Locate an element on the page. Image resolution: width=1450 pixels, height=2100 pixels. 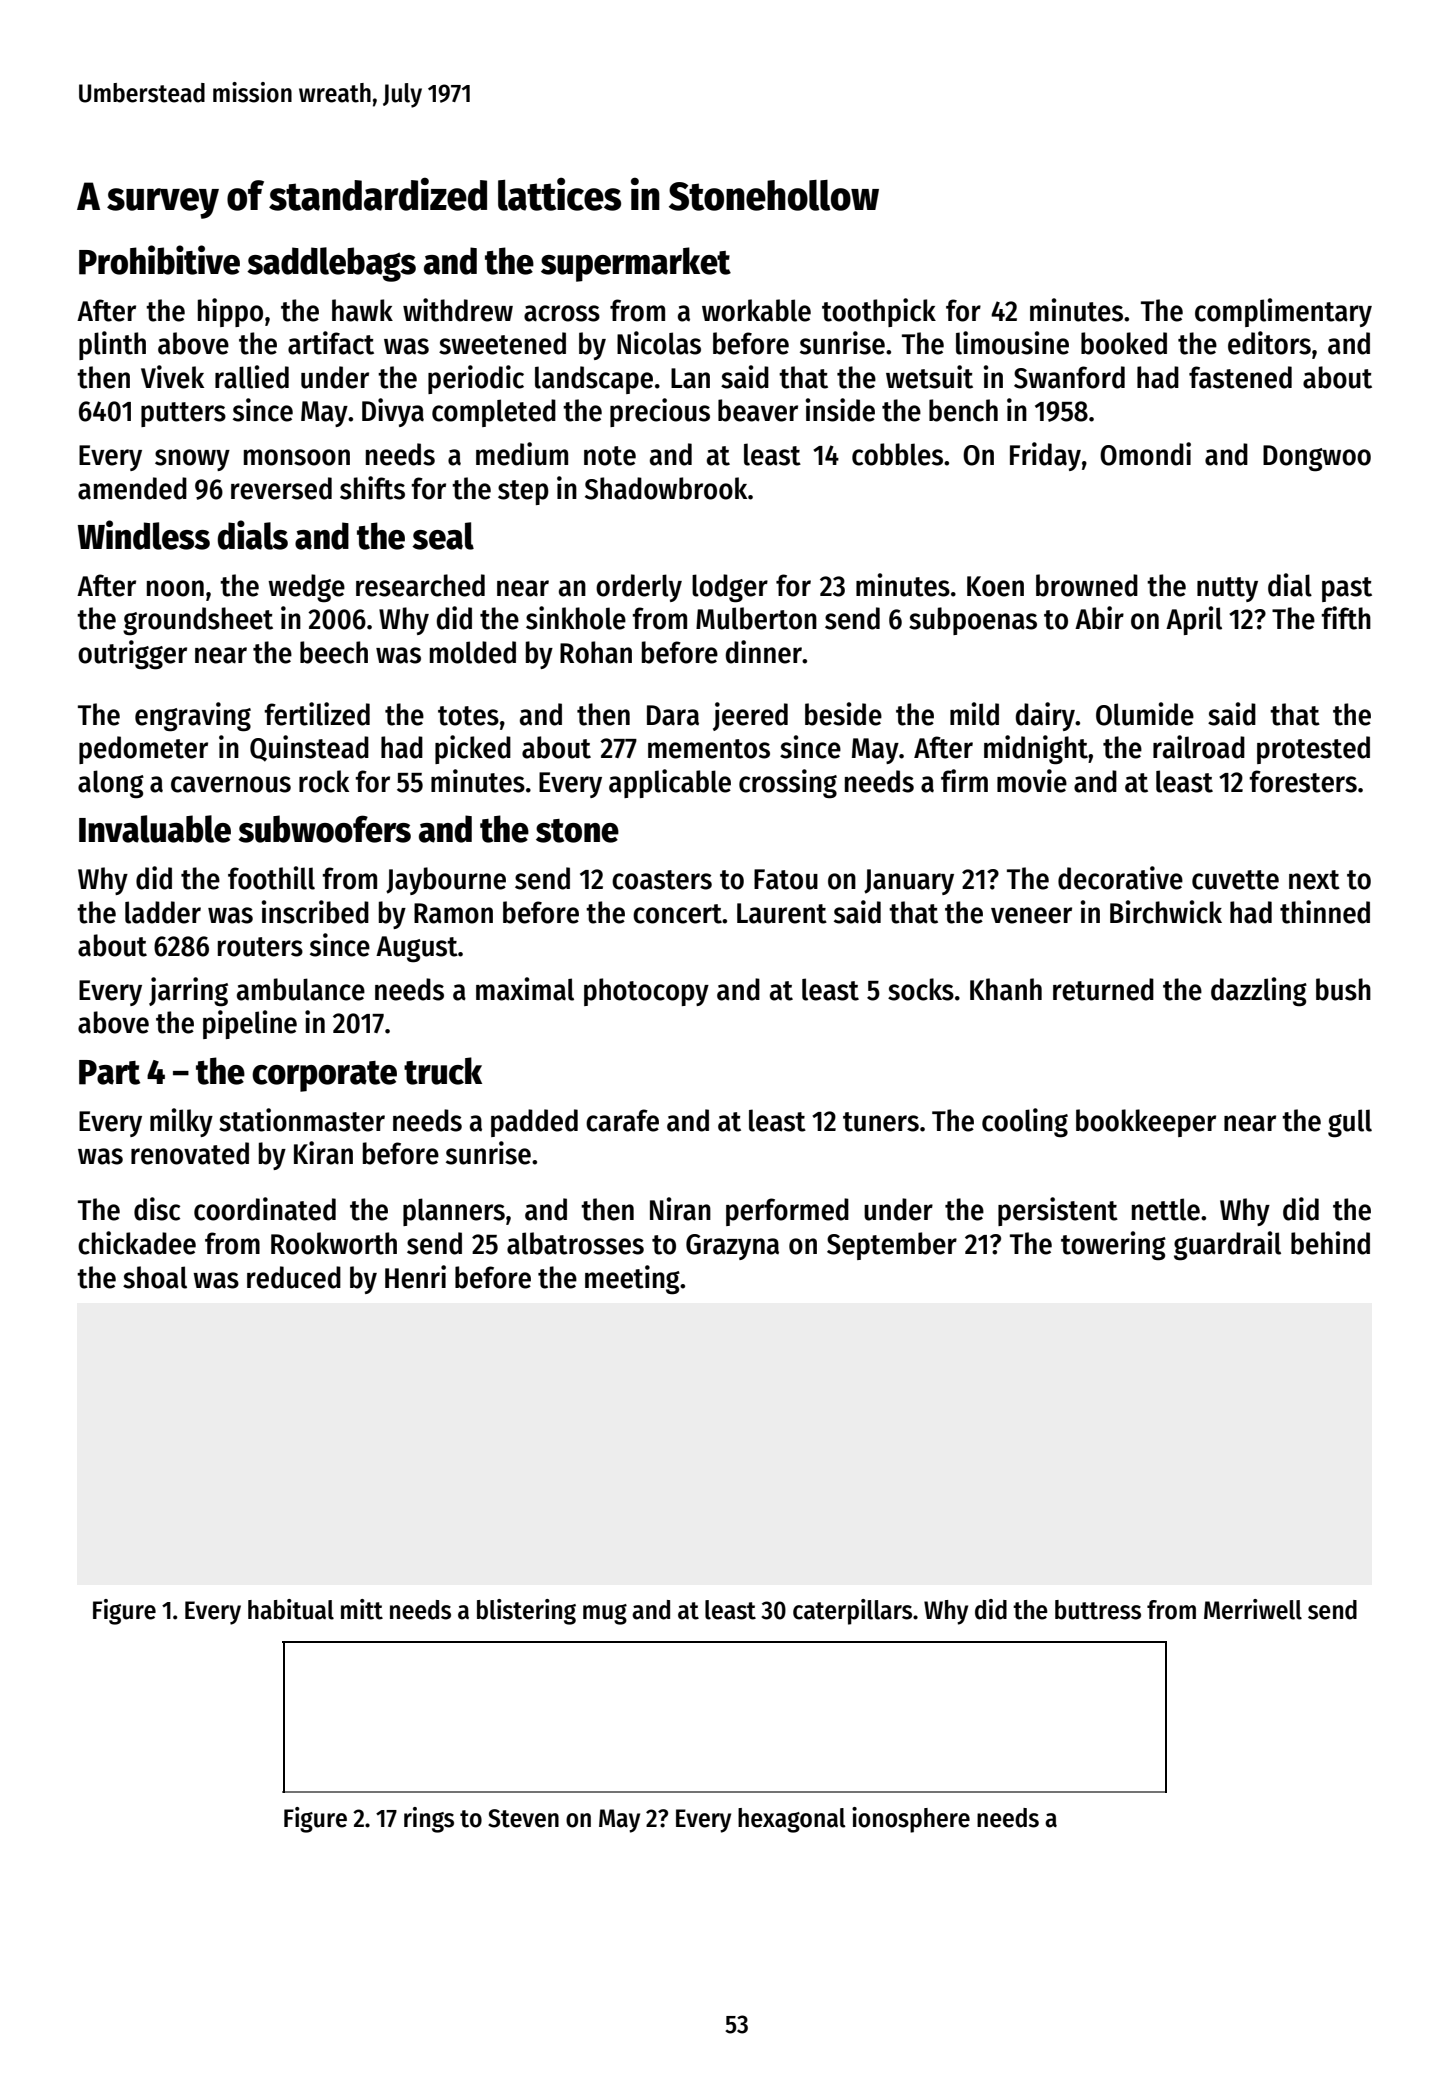
renovated is located at coordinates (190, 1153).
